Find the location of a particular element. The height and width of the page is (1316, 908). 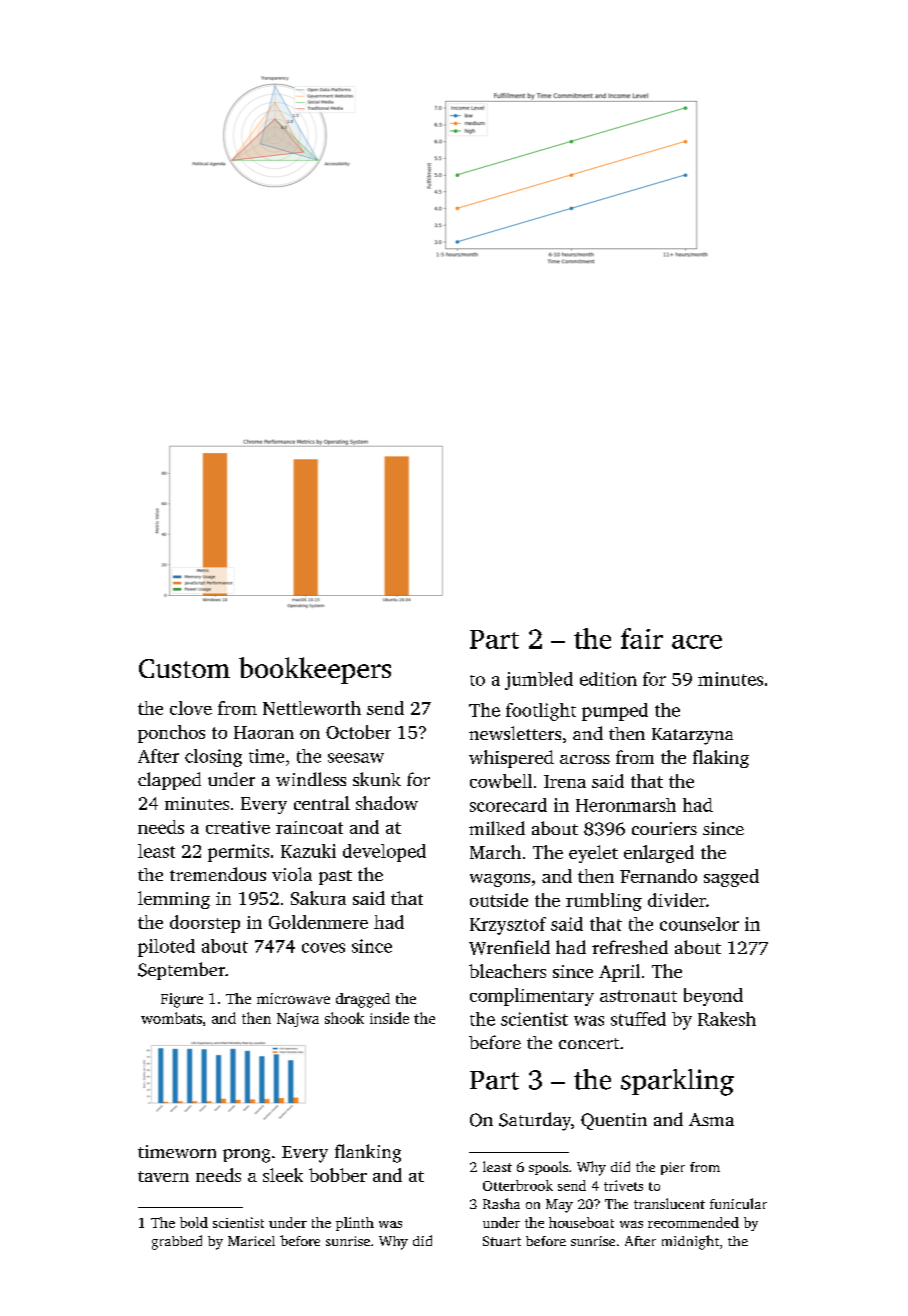

sparkling is located at coordinates (677, 1082).
